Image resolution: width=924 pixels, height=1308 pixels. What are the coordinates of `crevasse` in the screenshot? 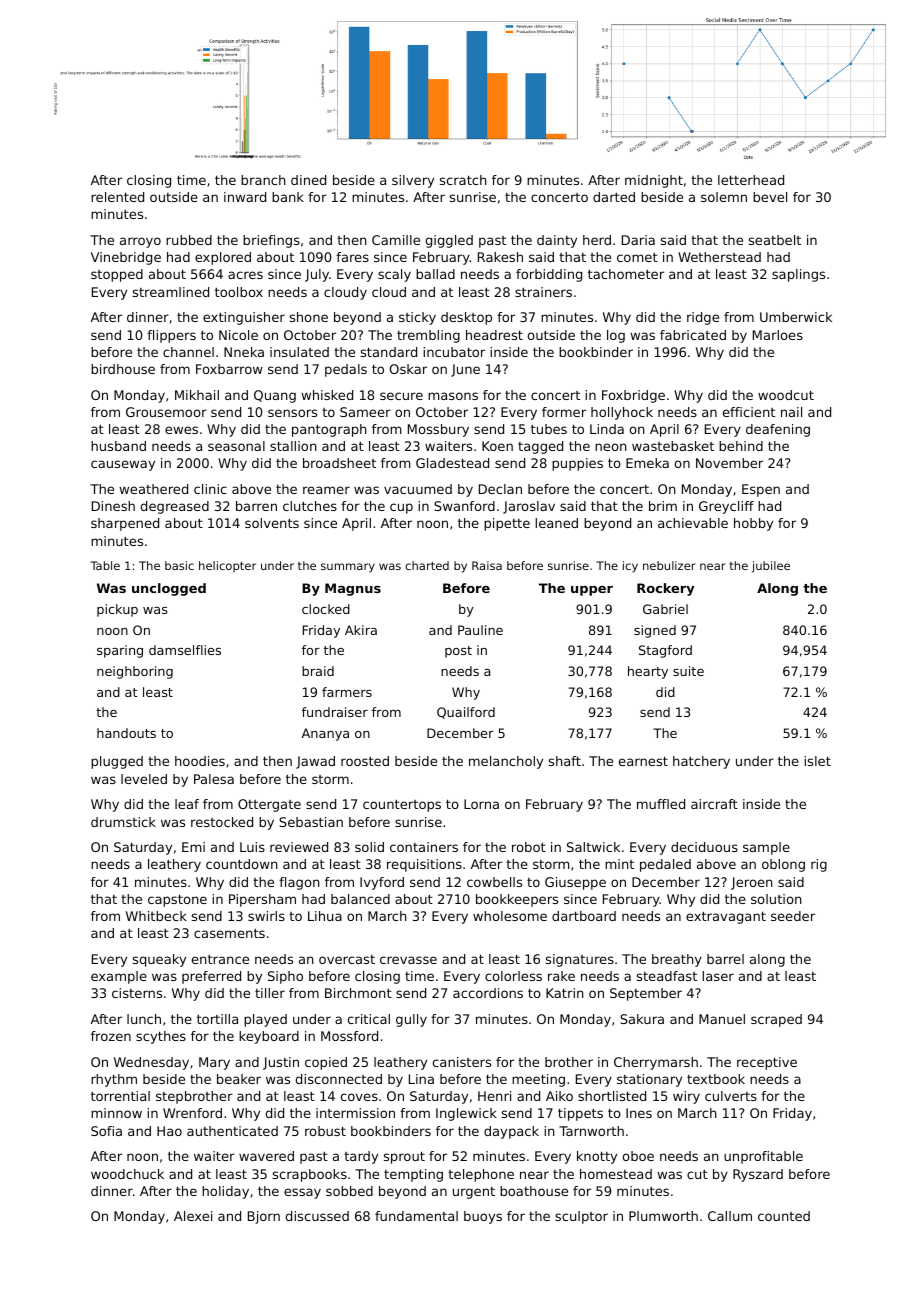 It's located at (408, 960).
